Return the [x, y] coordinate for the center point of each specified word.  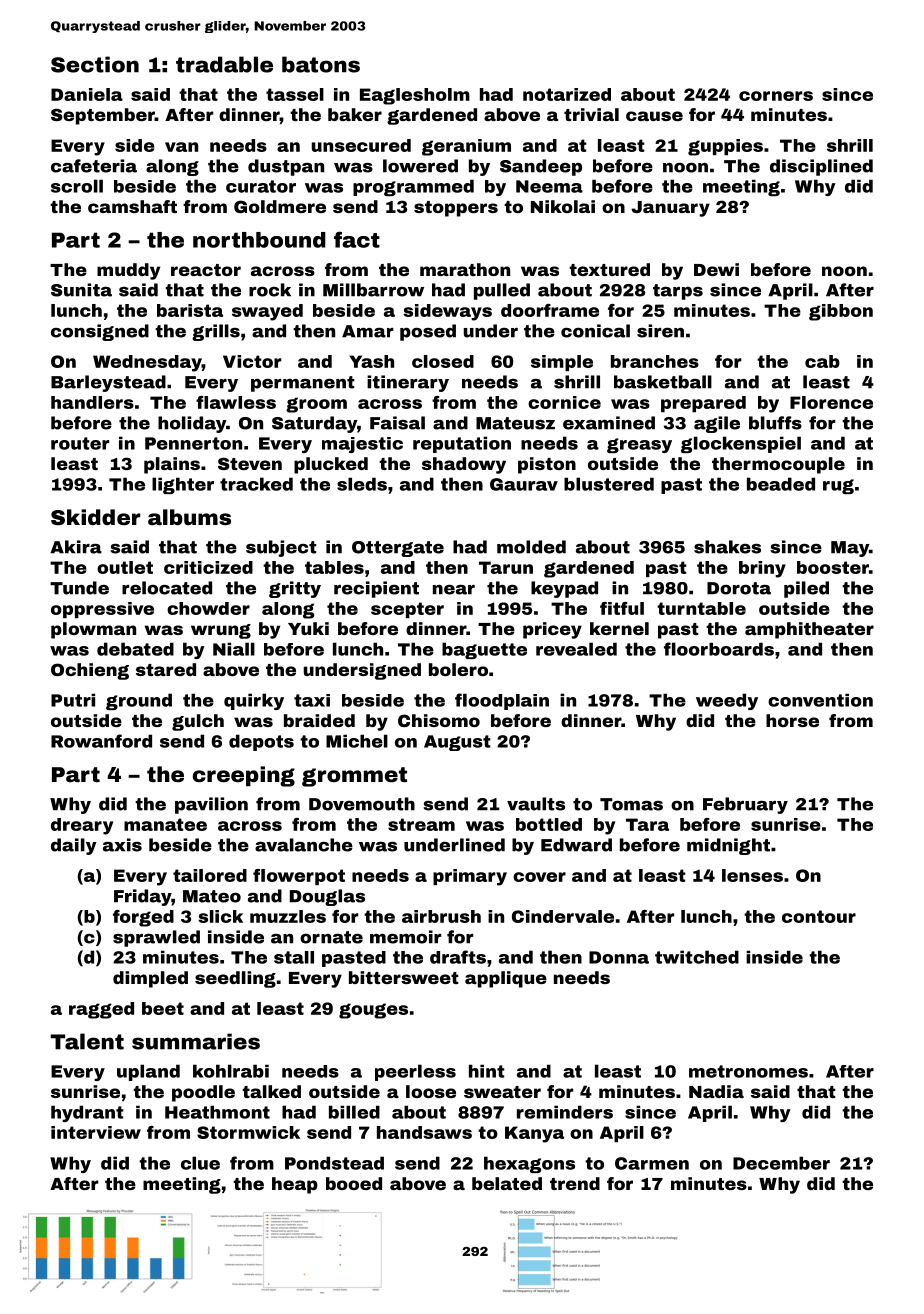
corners [776, 96]
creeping [244, 776]
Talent [87, 1041]
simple [562, 363]
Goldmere [280, 206]
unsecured [361, 145]
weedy [727, 701]
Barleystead [108, 383]
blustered [609, 484]
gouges [373, 1011]
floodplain [502, 701]
